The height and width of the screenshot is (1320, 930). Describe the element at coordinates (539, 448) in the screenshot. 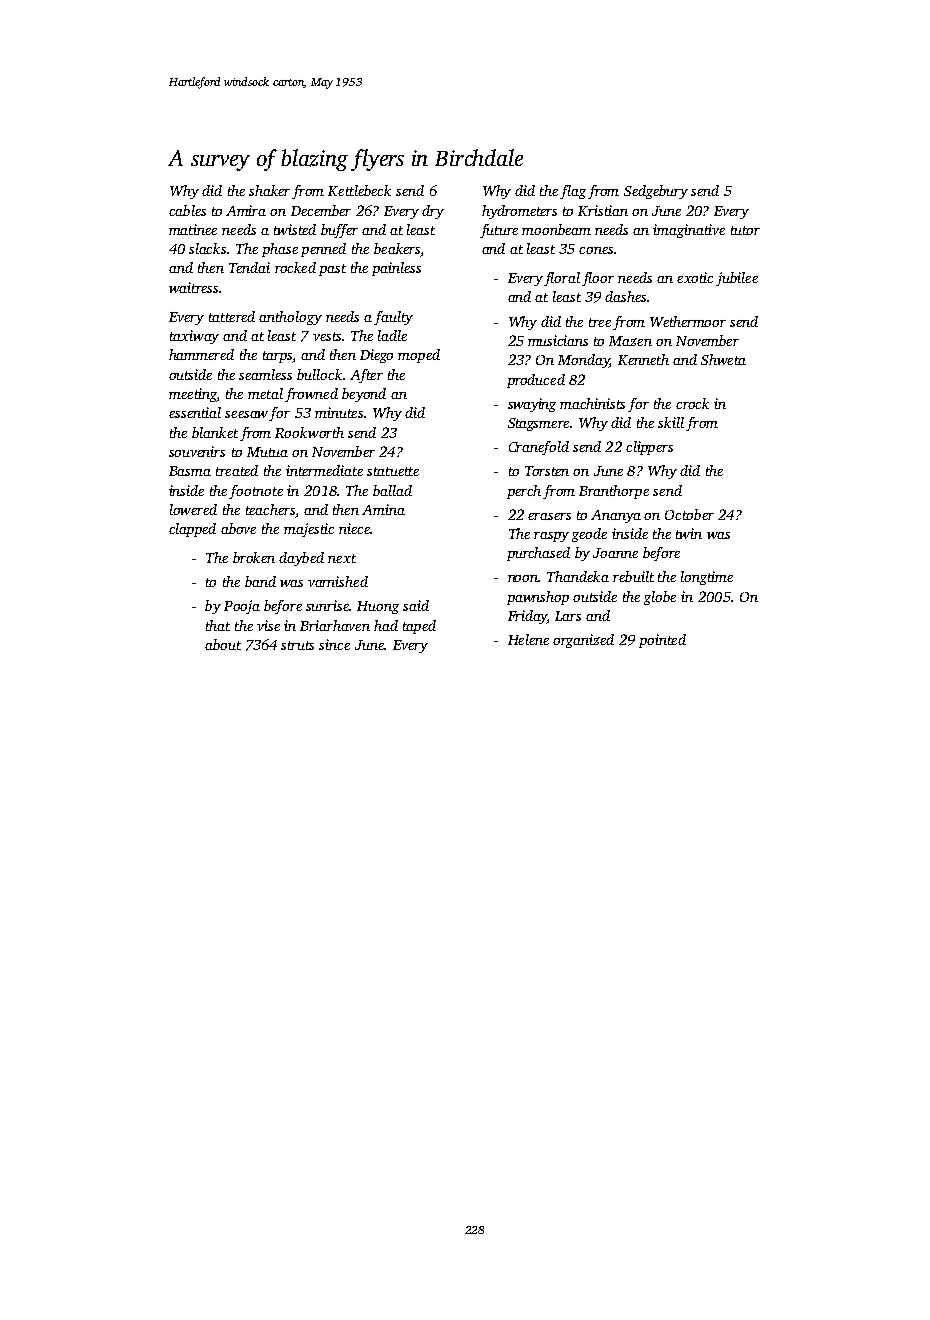

I see `Cranefold` at that location.
